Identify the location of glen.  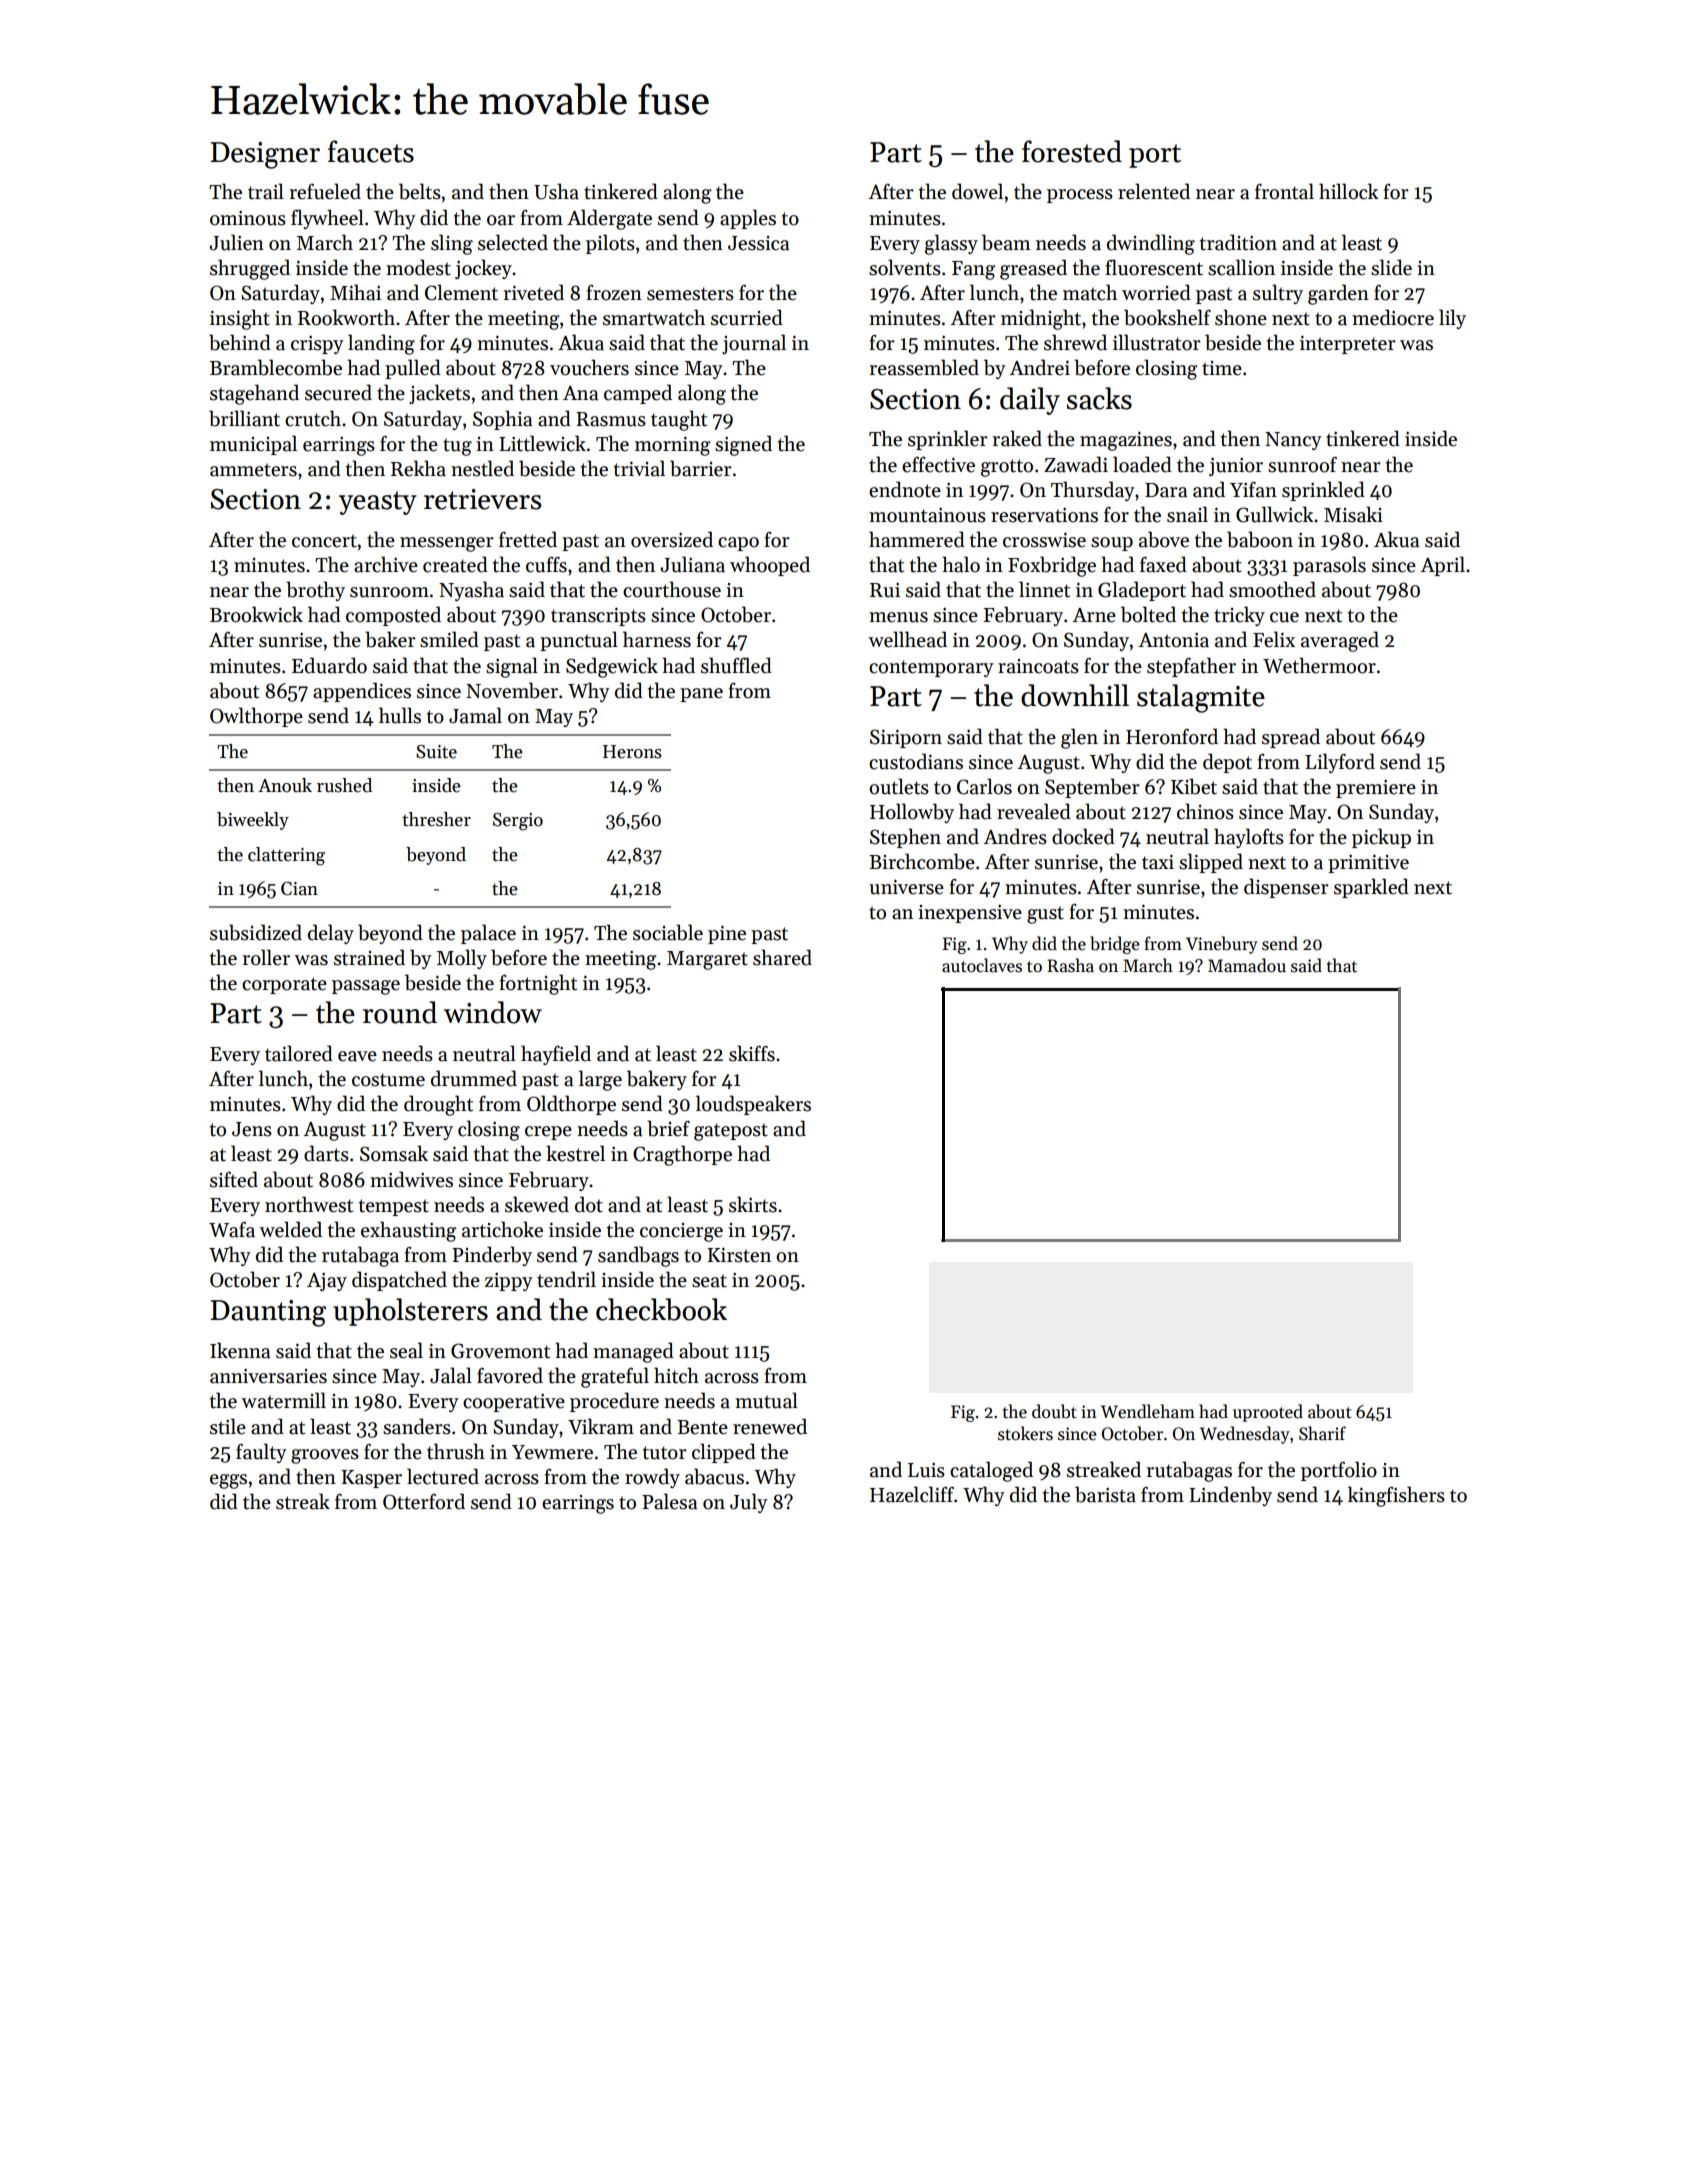
(1079, 738).
